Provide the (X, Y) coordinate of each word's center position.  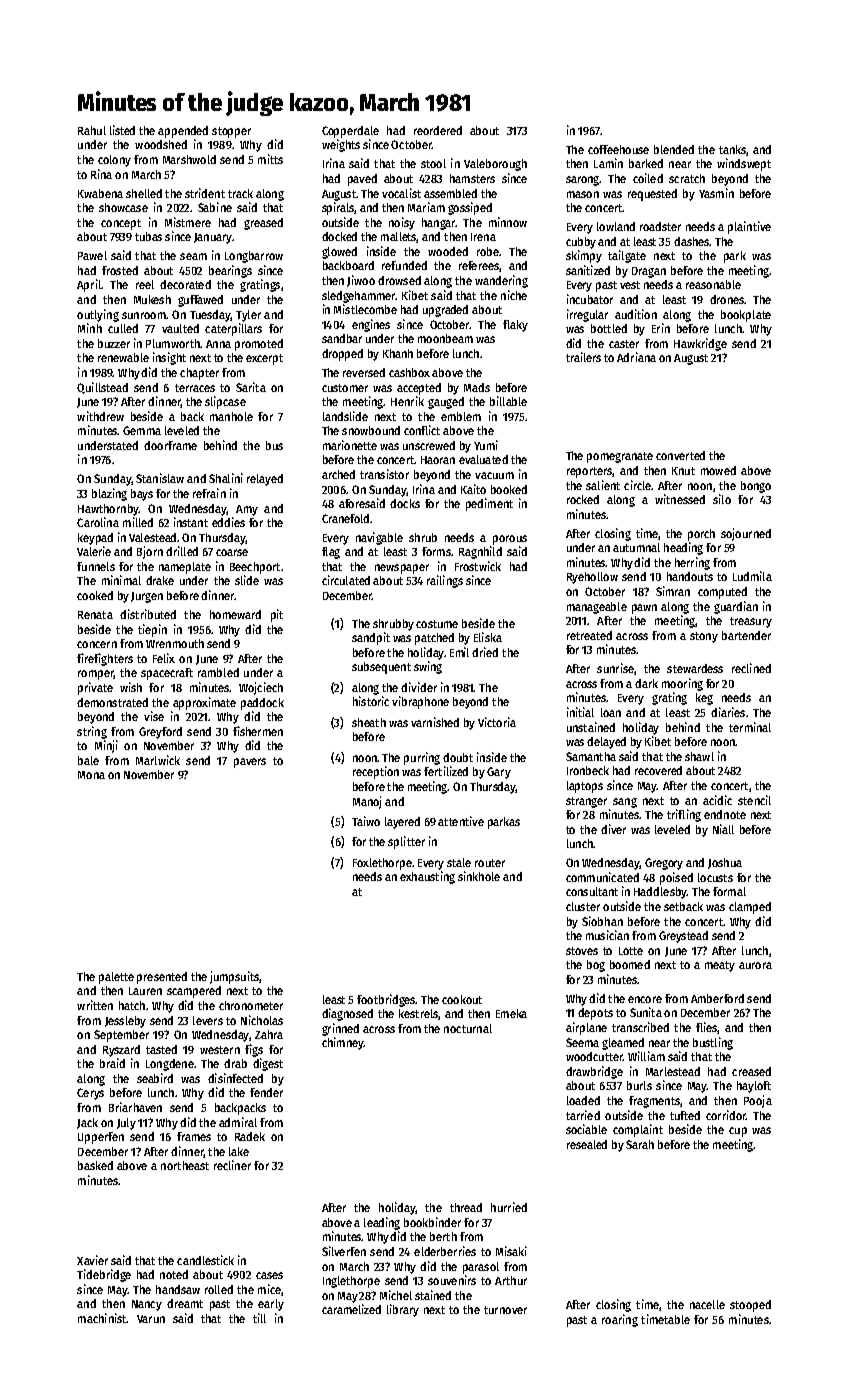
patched (434, 639)
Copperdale (350, 132)
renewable (123, 357)
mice (269, 1289)
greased (263, 224)
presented (162, 978)
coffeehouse (618, 149)
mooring (682, 684)
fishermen (258, 731)
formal (729, 891)
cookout (462, 999)
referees (479, 265)
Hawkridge (700, 344)
